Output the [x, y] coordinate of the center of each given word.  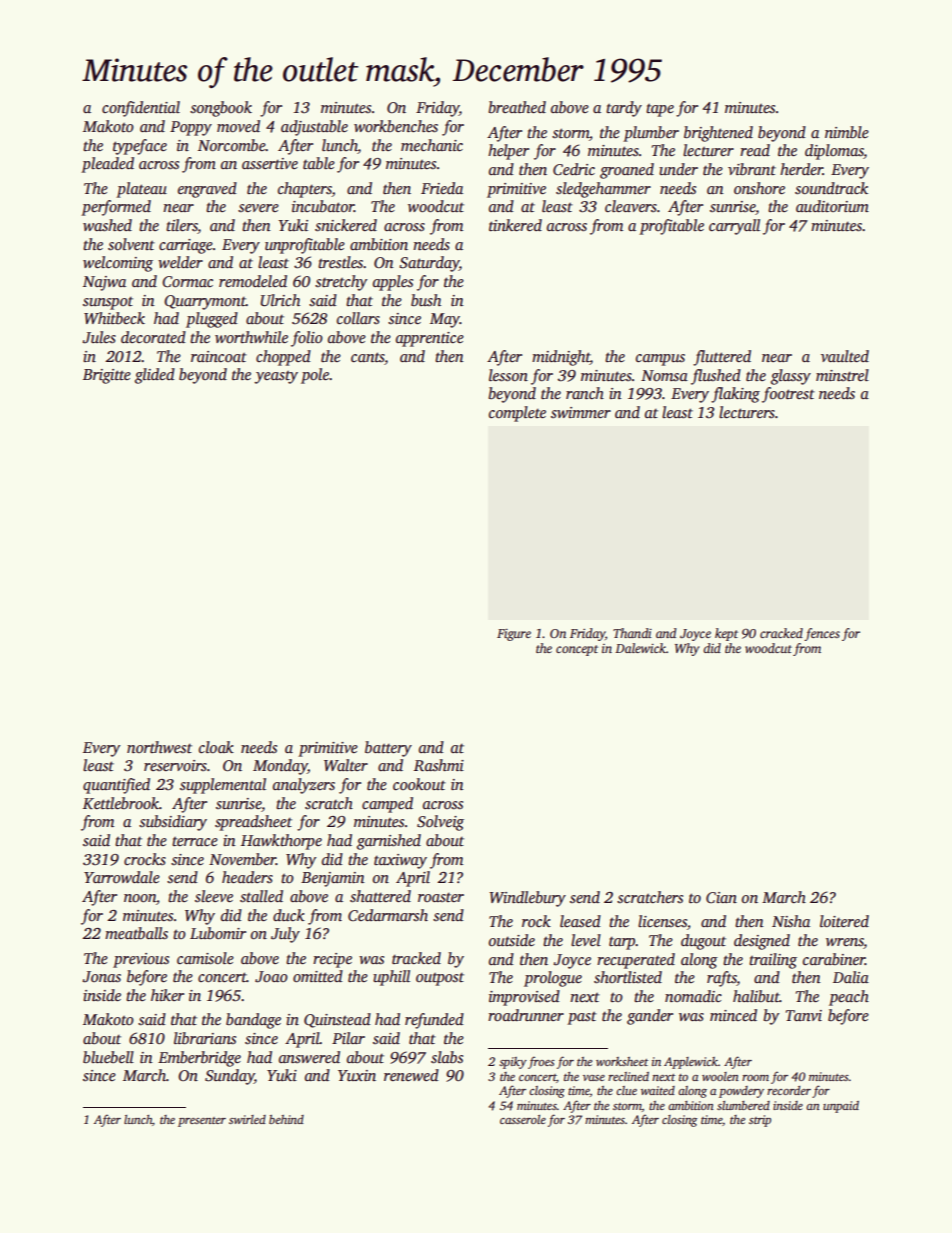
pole [315, 376]
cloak [216, 747]
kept [726, 634]
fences [822, 634]
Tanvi [804, 1015]
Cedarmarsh [388, 915]
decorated [153, 337]
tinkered [515, 225]
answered [309, 1057]
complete [517, 414]
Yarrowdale [122, 877]
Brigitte [107, 376]
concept [577, 650]
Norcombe [232, 145]
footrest [788, 395]
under [678, 169]
